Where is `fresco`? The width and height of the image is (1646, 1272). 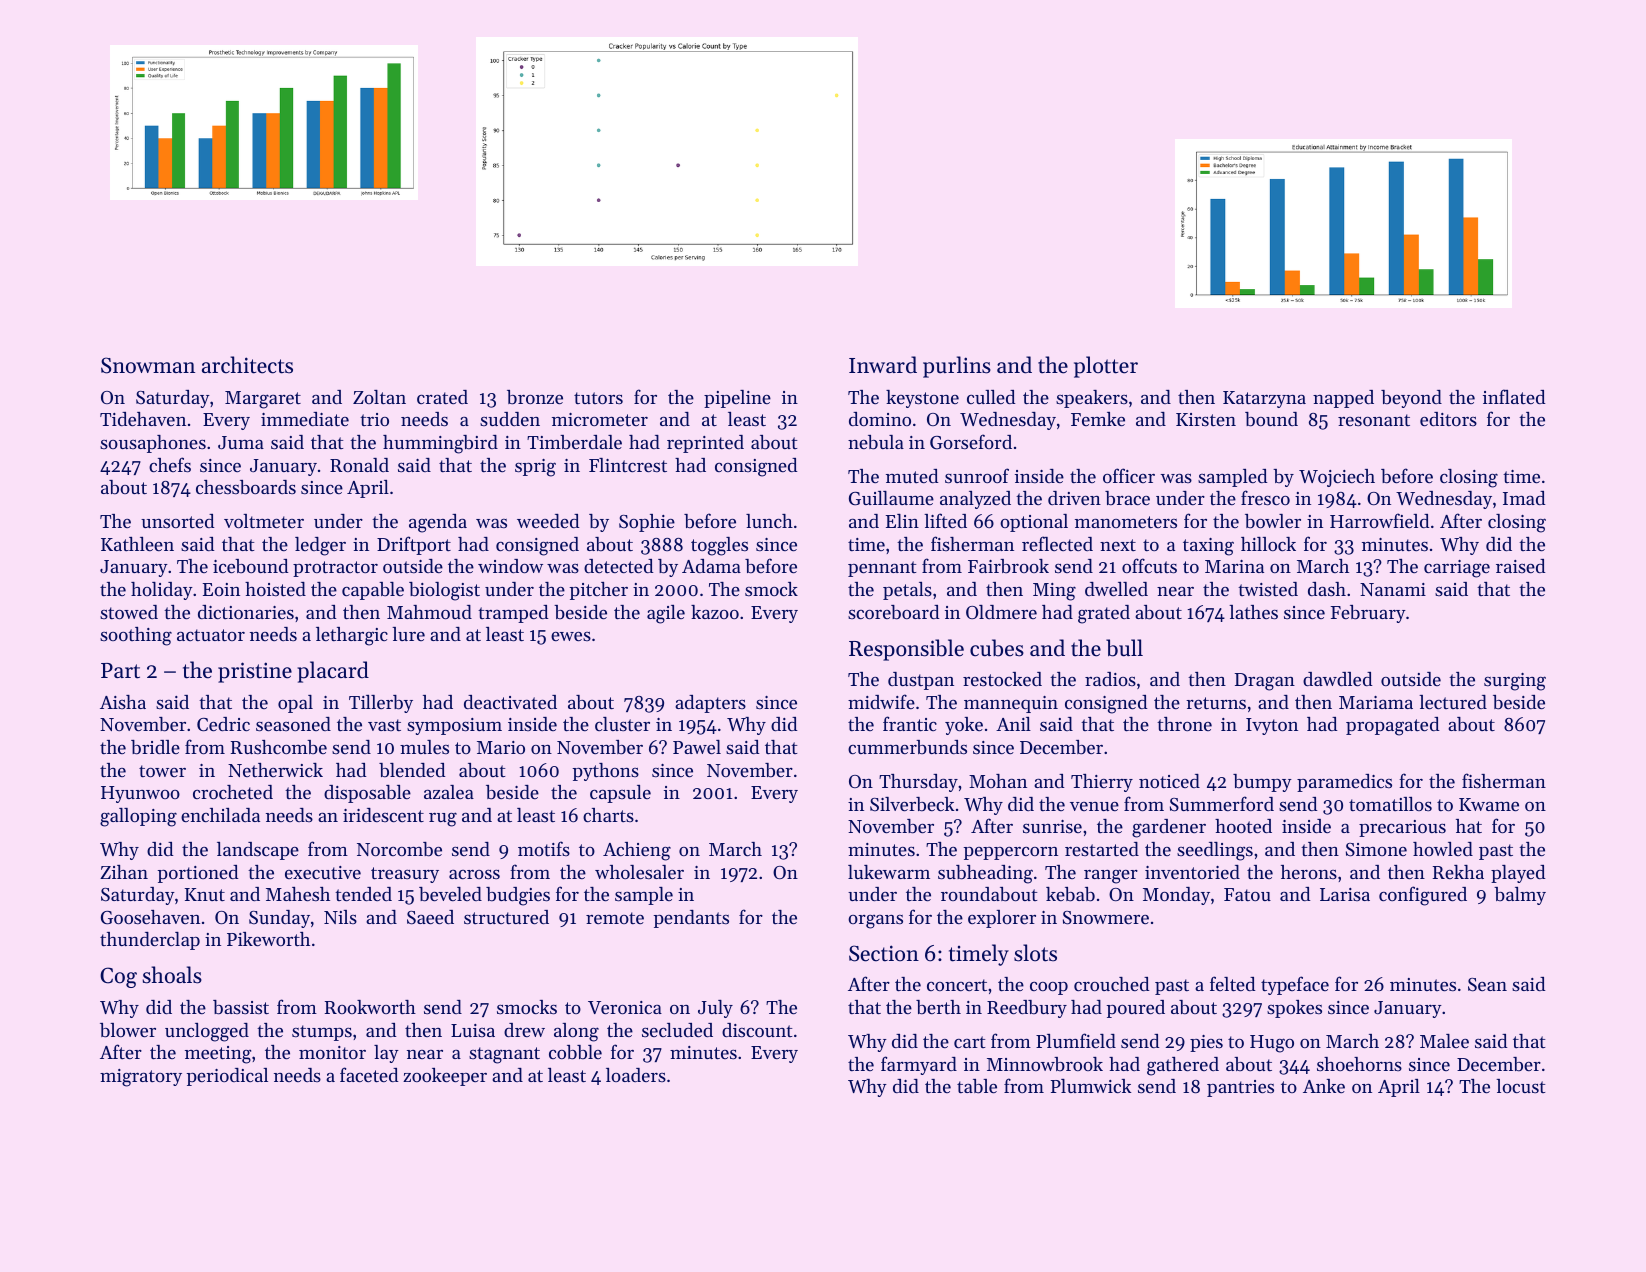
fresco is located at coordinates (1265, 497).
